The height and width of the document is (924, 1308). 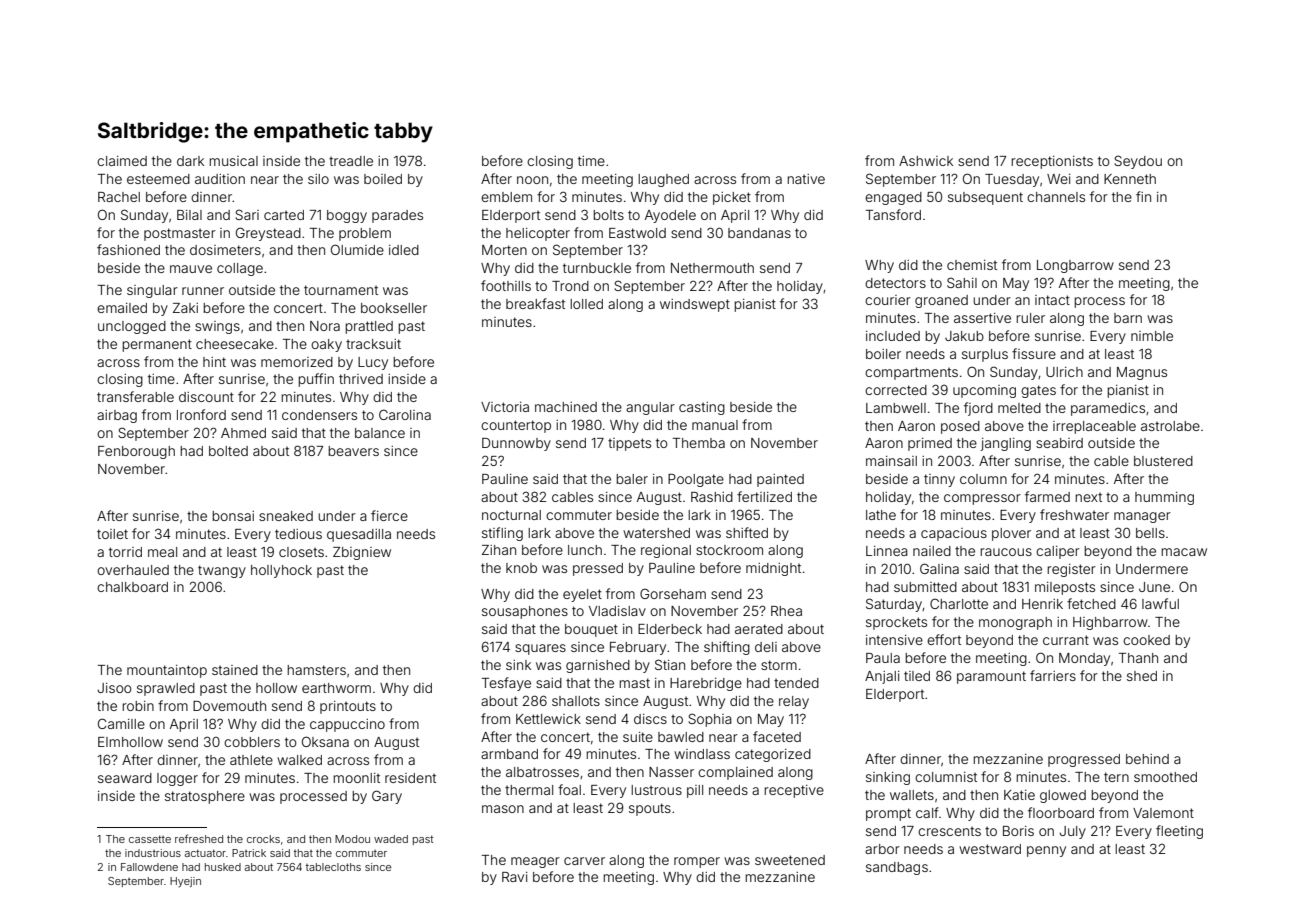 I want to click on Vladislav, so click(x=617, y=611).
